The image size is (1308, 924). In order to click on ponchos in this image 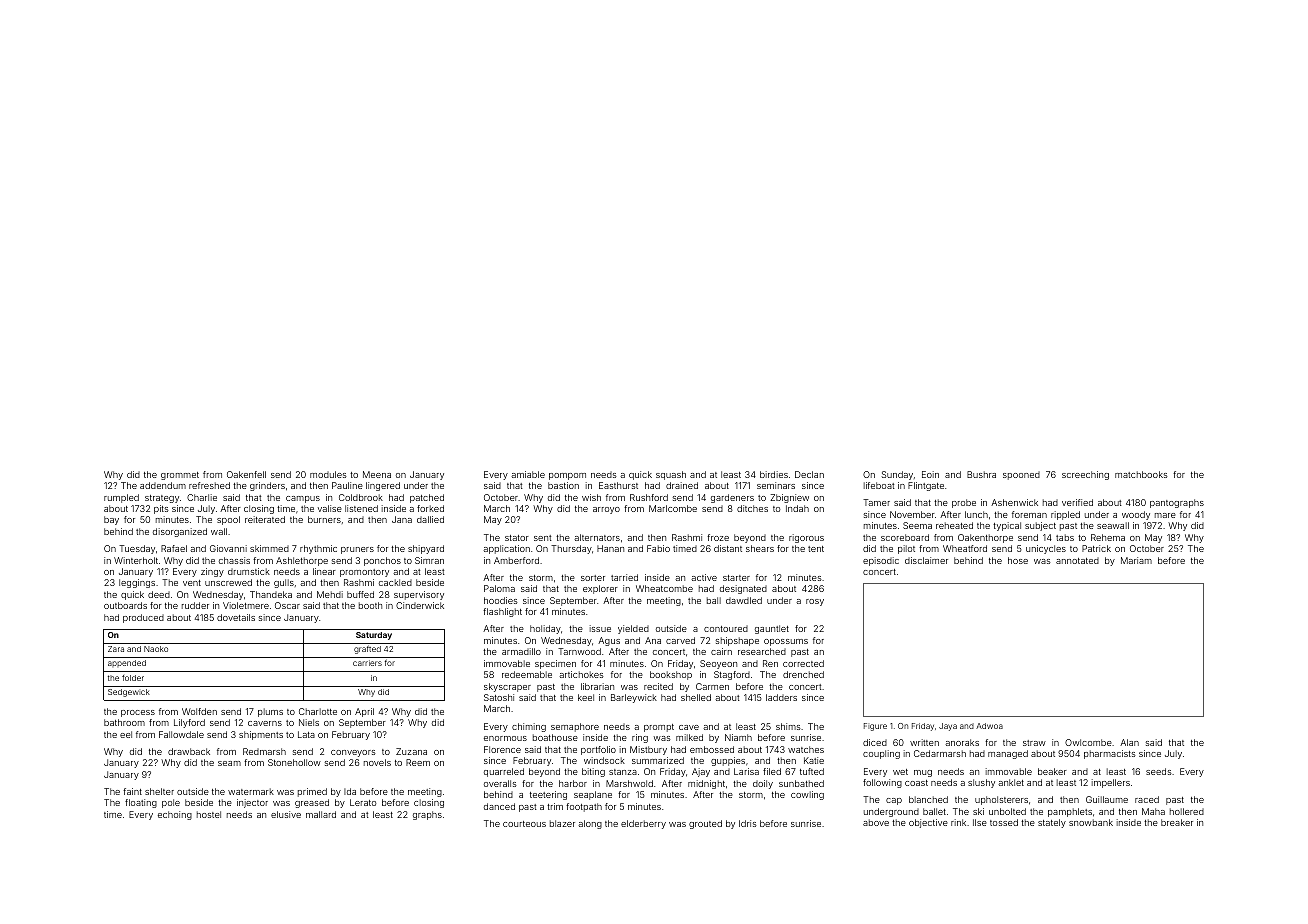, I will do `click(382, 561)`.
